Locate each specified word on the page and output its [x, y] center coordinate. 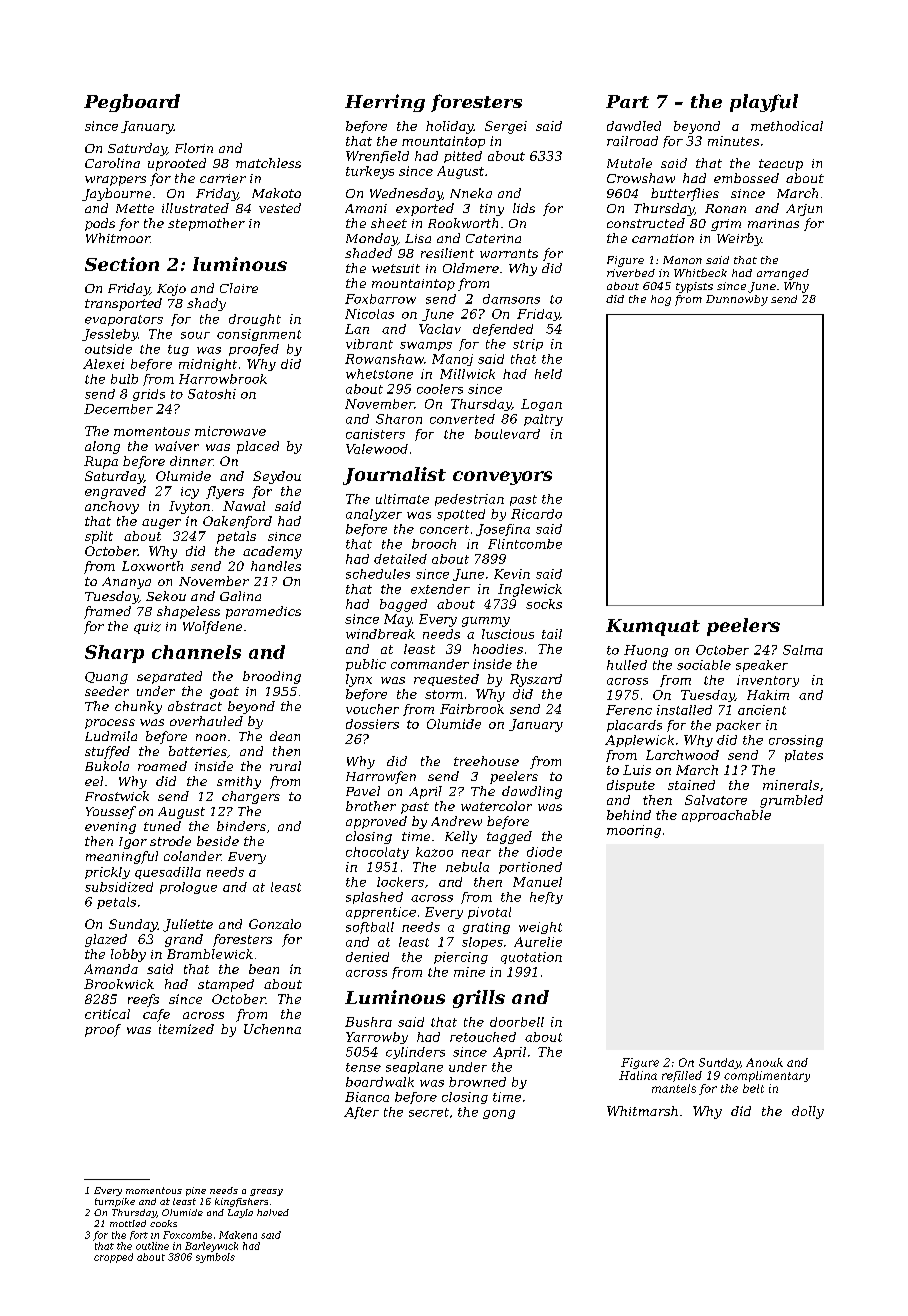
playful [764, 103]
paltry [543, 420]
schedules [378, 574]
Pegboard [132, 103]
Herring [385, 103]
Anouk [764, 1062]
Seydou [277, 477]
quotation [531, 958]
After [361, 1113]
